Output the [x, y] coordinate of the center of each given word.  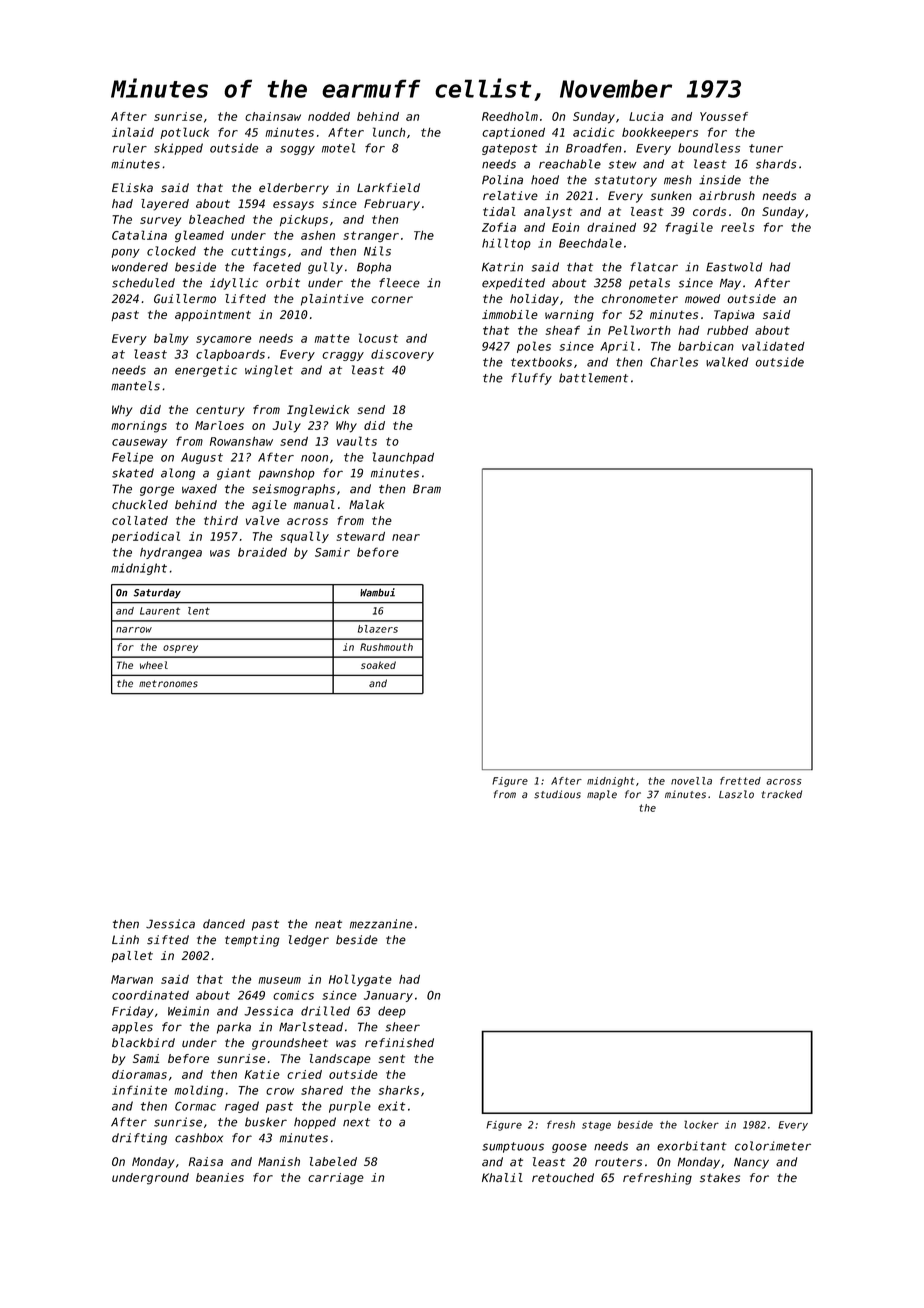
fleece [399, 283]
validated [773, 346]
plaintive [332, 300]
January [388, 996]
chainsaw [273, 116]
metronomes [168, 684]
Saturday [157, 593]
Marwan [132, 979]
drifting [139, 1139]
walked [727, 362]
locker [701, 1124]
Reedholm [510, 116]
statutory [625, 181]
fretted [740, 781]
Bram [427, 489]
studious [557, 794]
